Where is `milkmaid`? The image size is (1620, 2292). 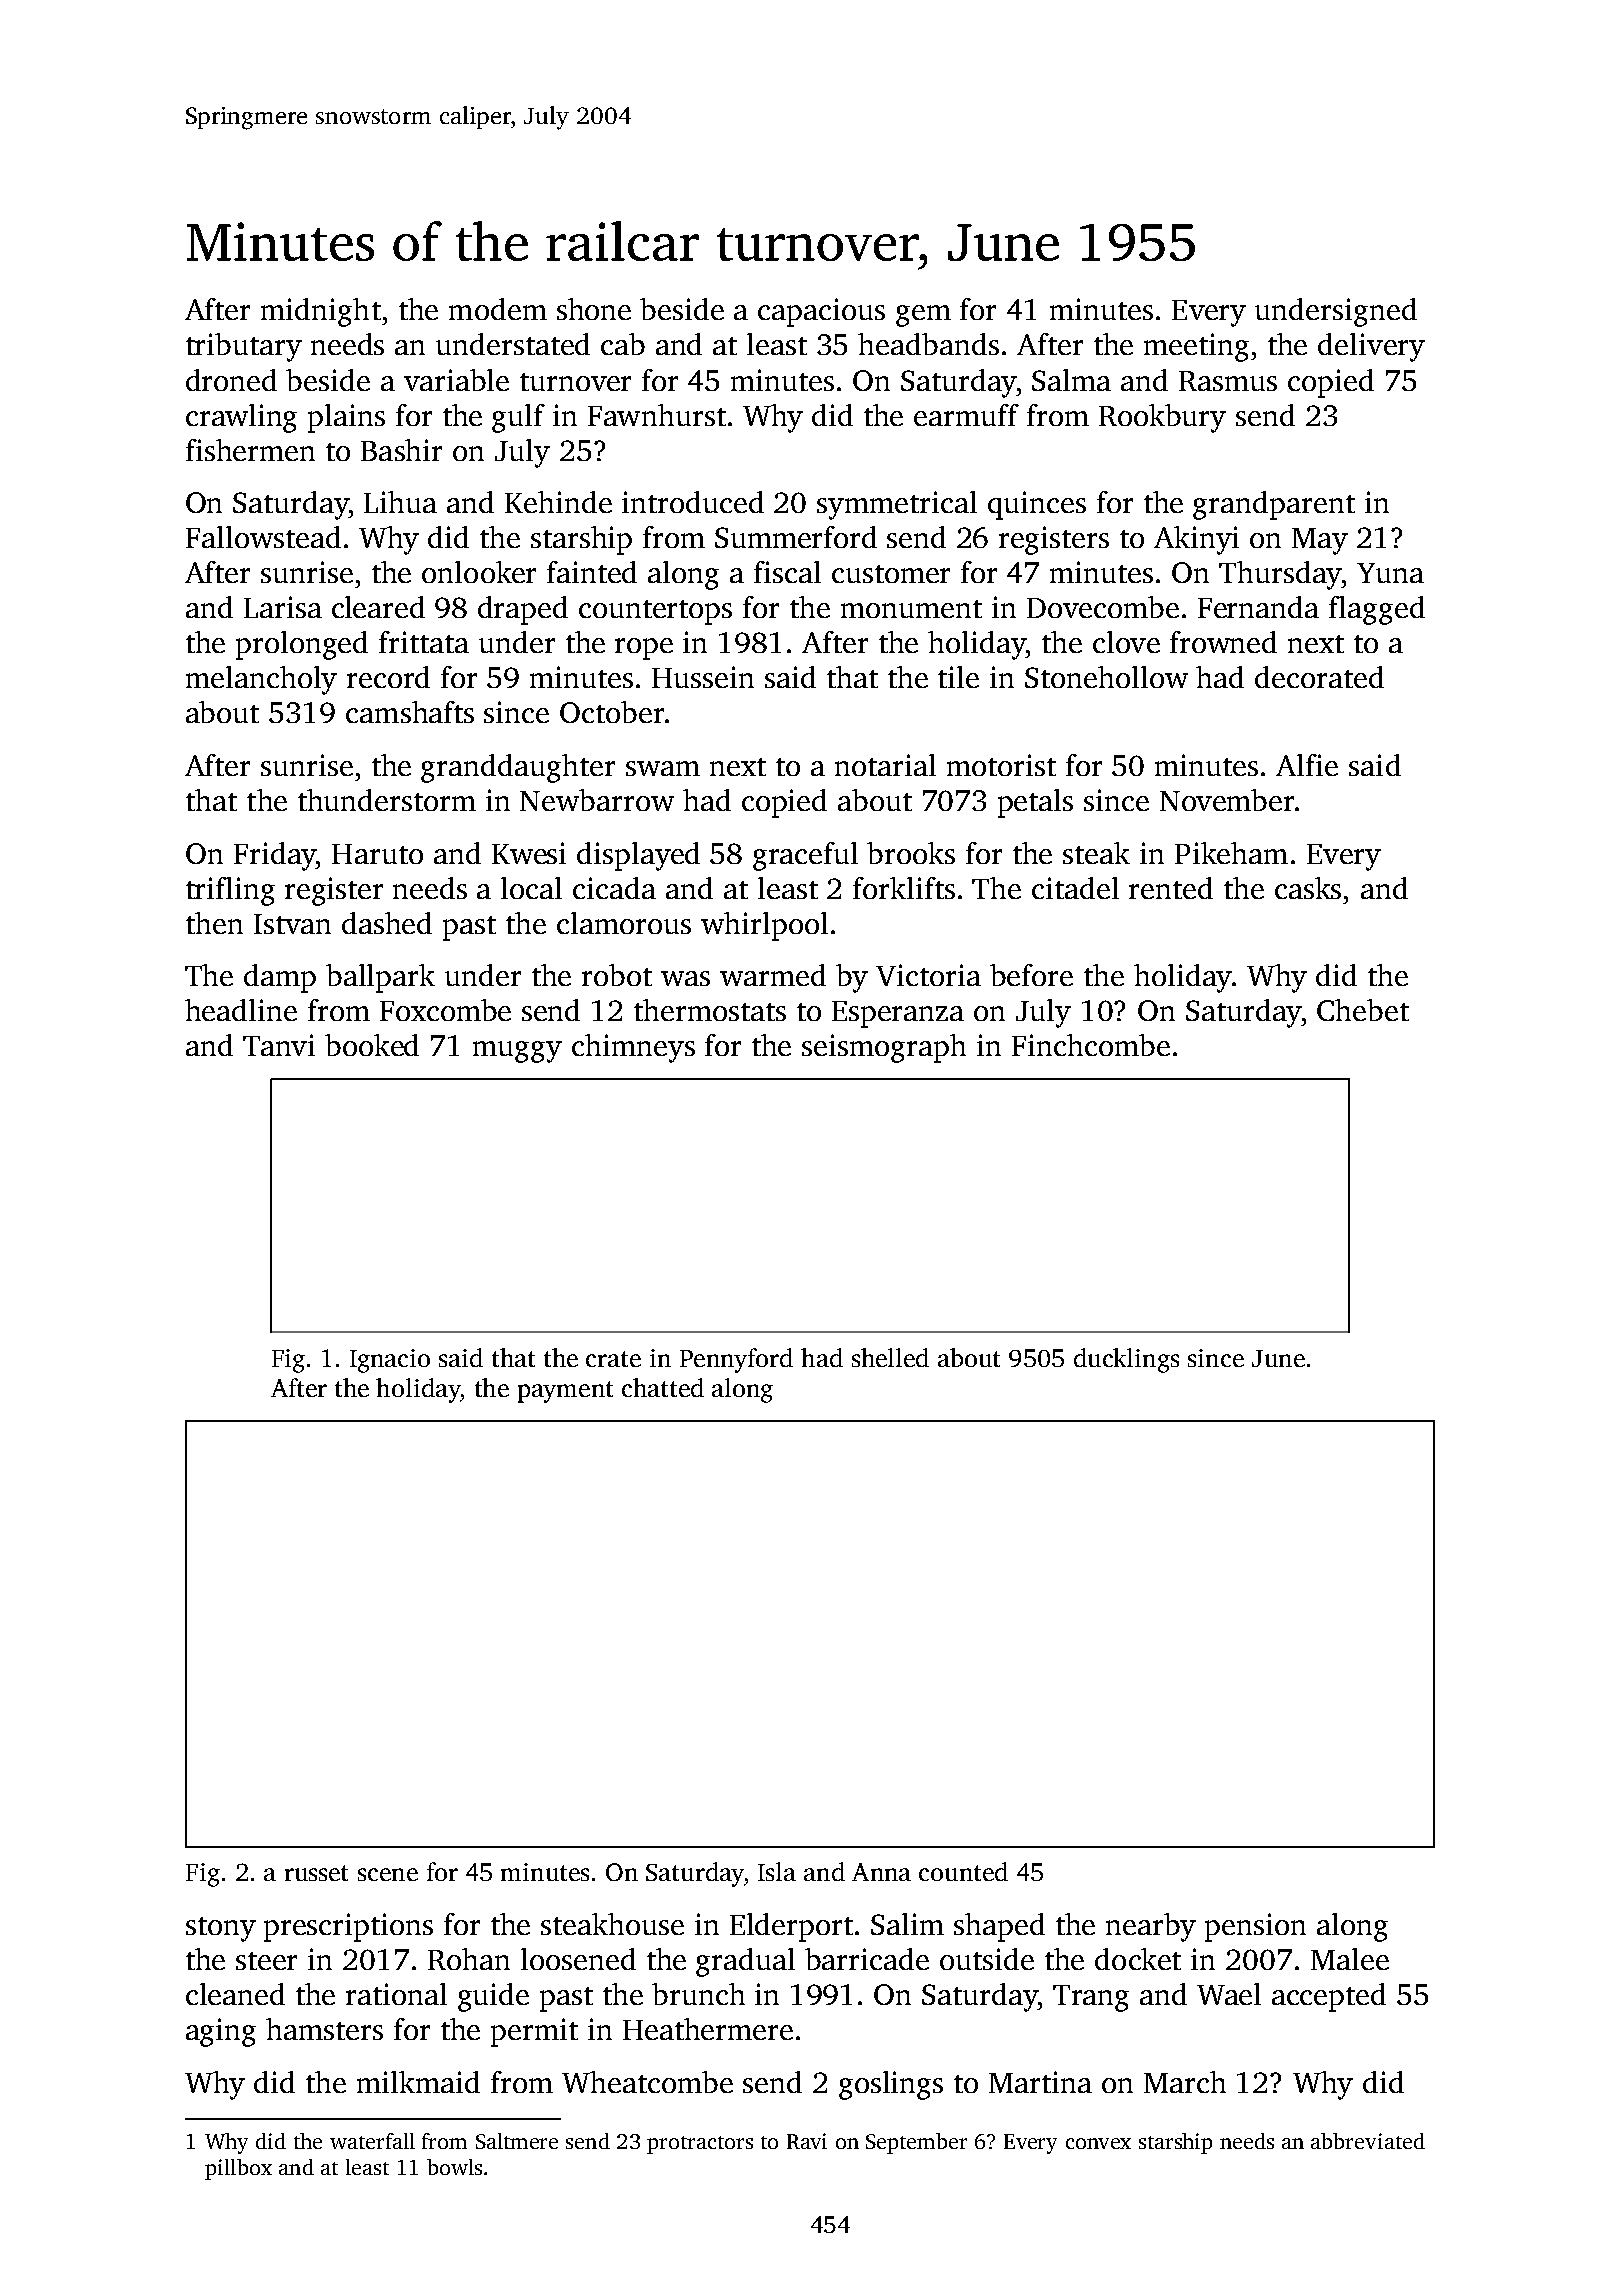
milkmaid is located at coordinates (418, 2082).
